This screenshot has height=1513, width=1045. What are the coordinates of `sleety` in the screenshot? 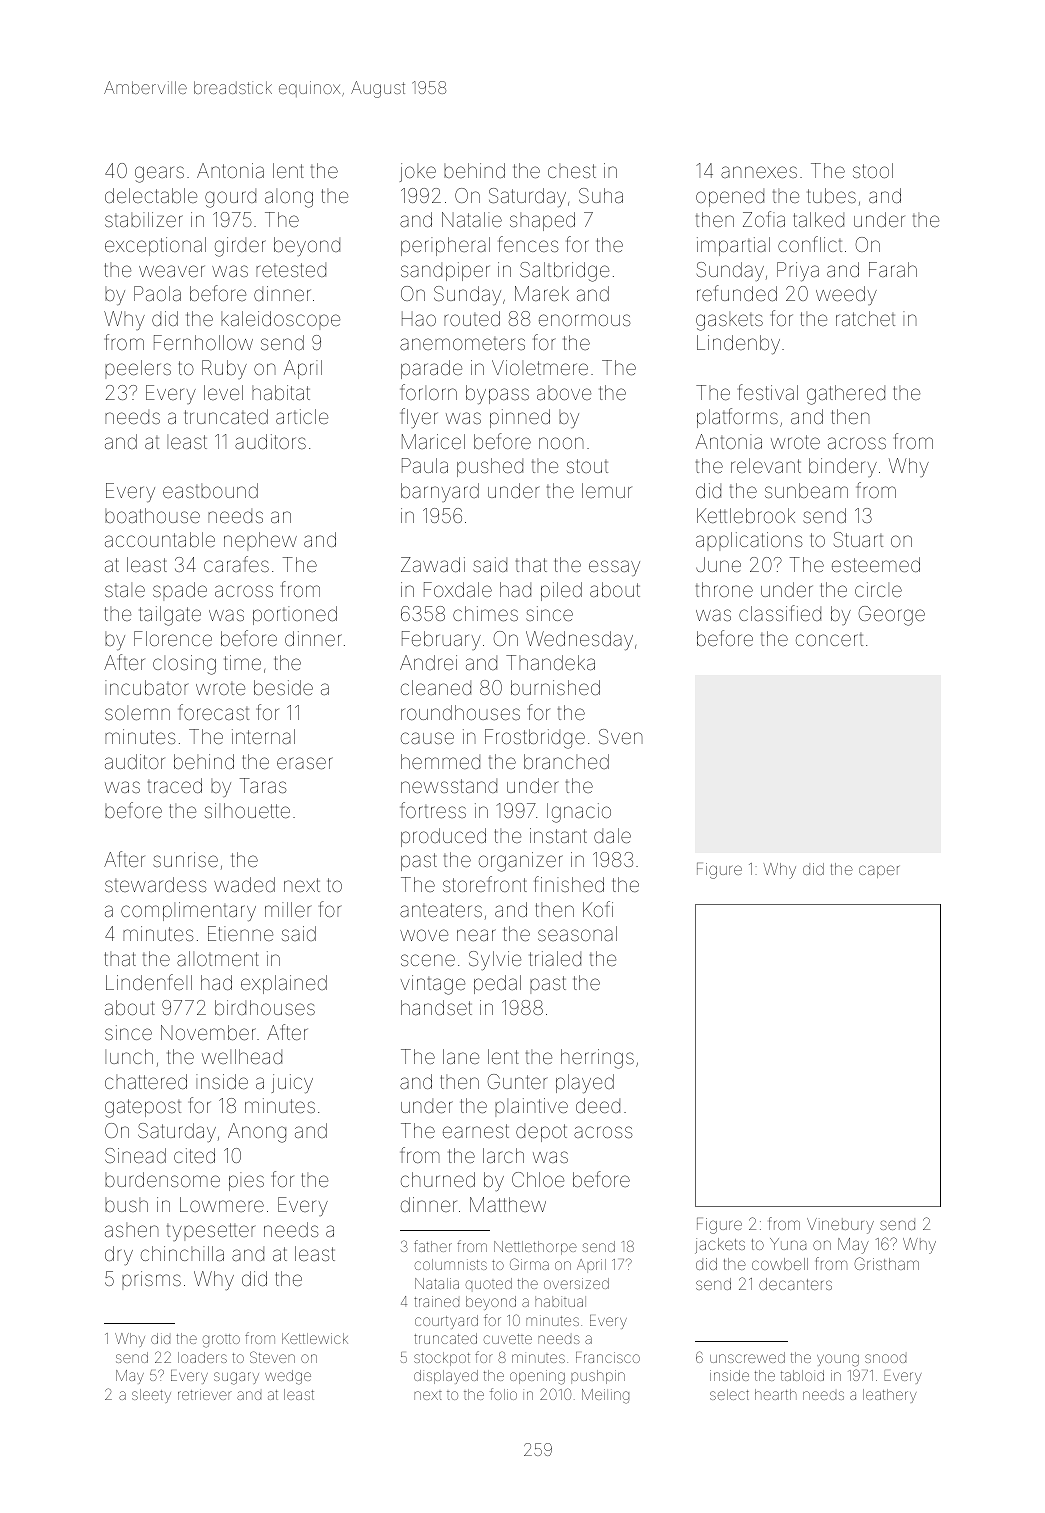 It's located at (151, 1396).
